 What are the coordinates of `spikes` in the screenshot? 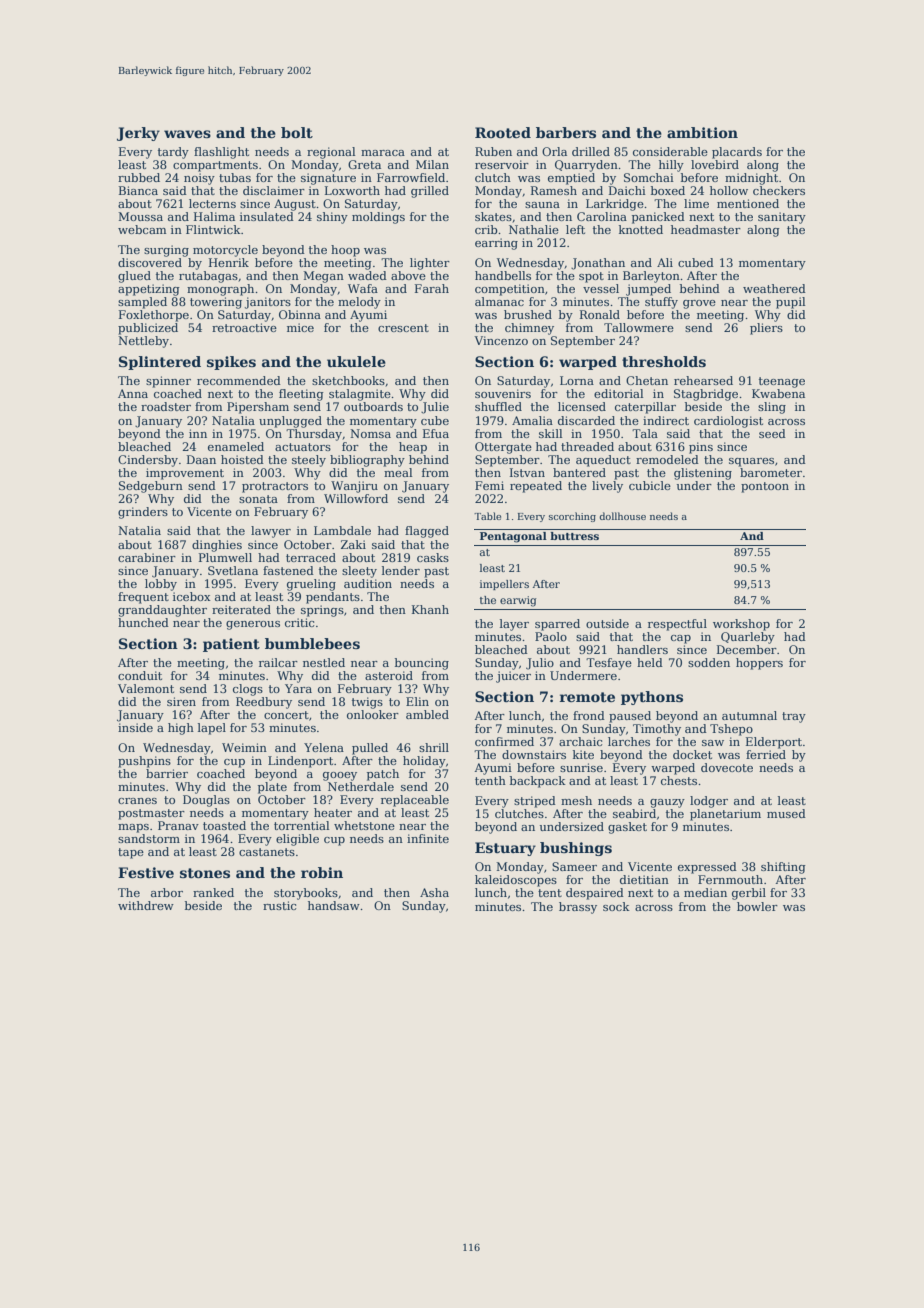 It's located at (231, 363).
